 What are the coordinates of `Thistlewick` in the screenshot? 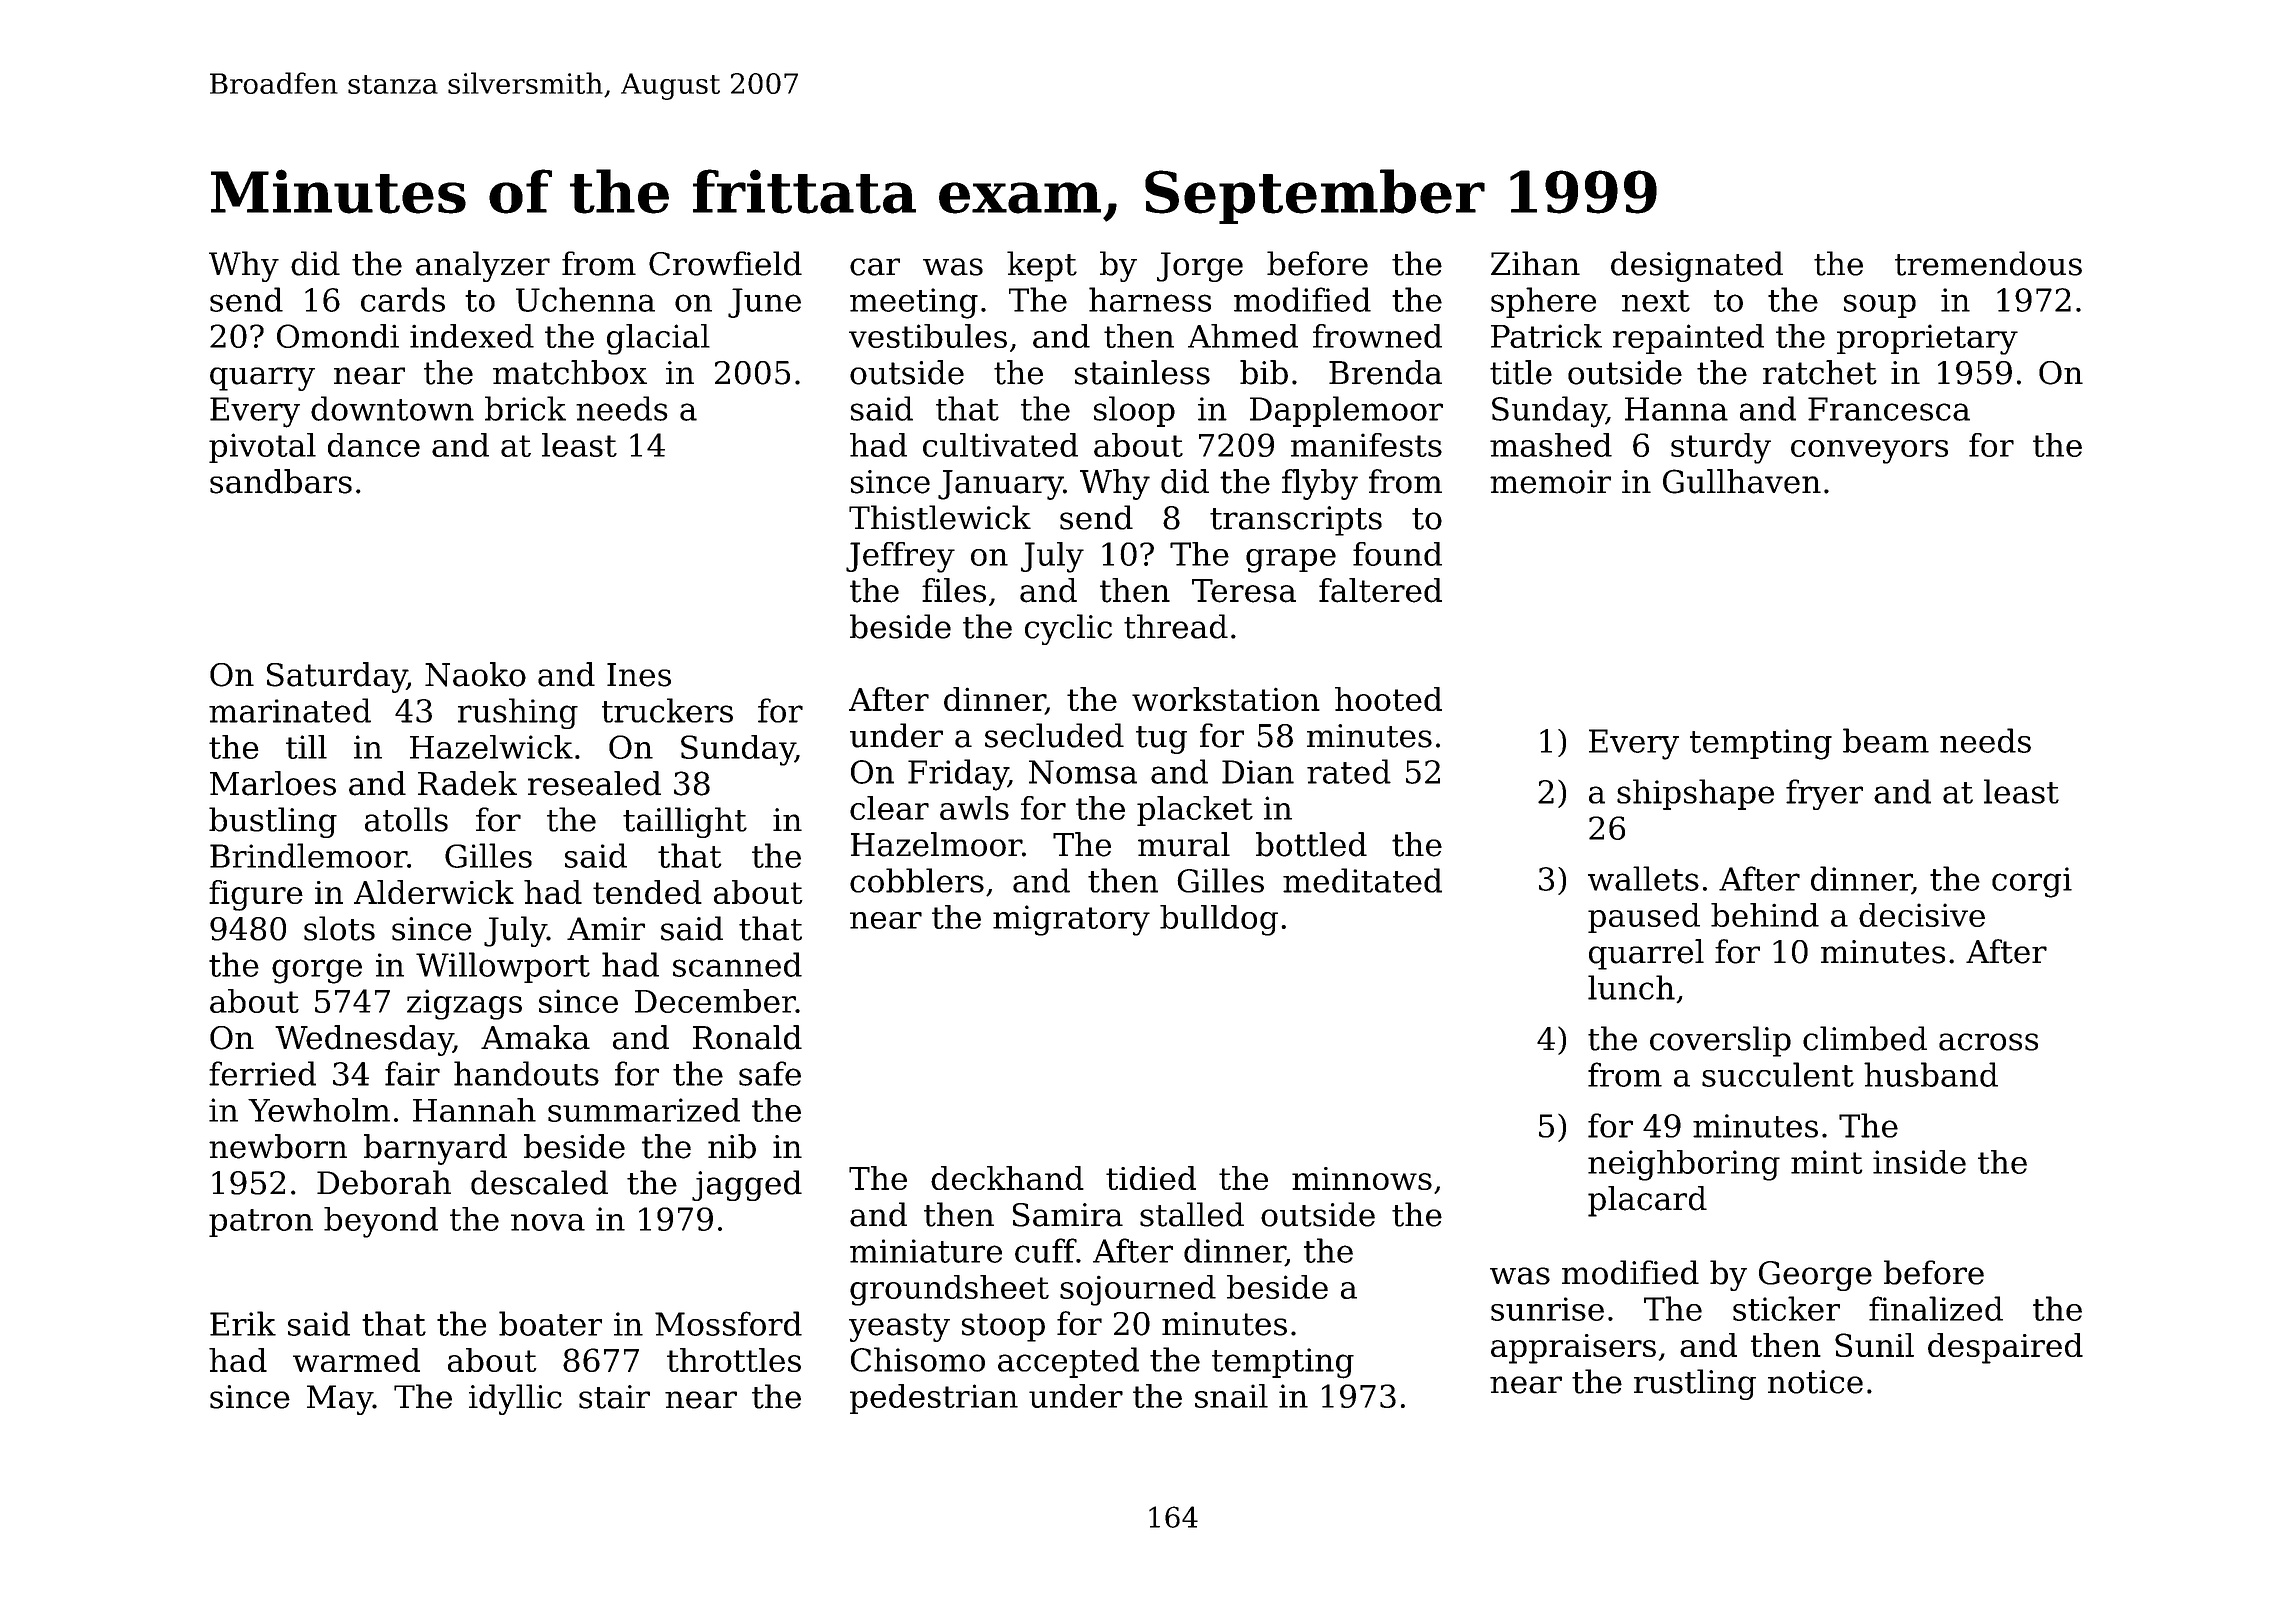 It's located at (940, 517).
